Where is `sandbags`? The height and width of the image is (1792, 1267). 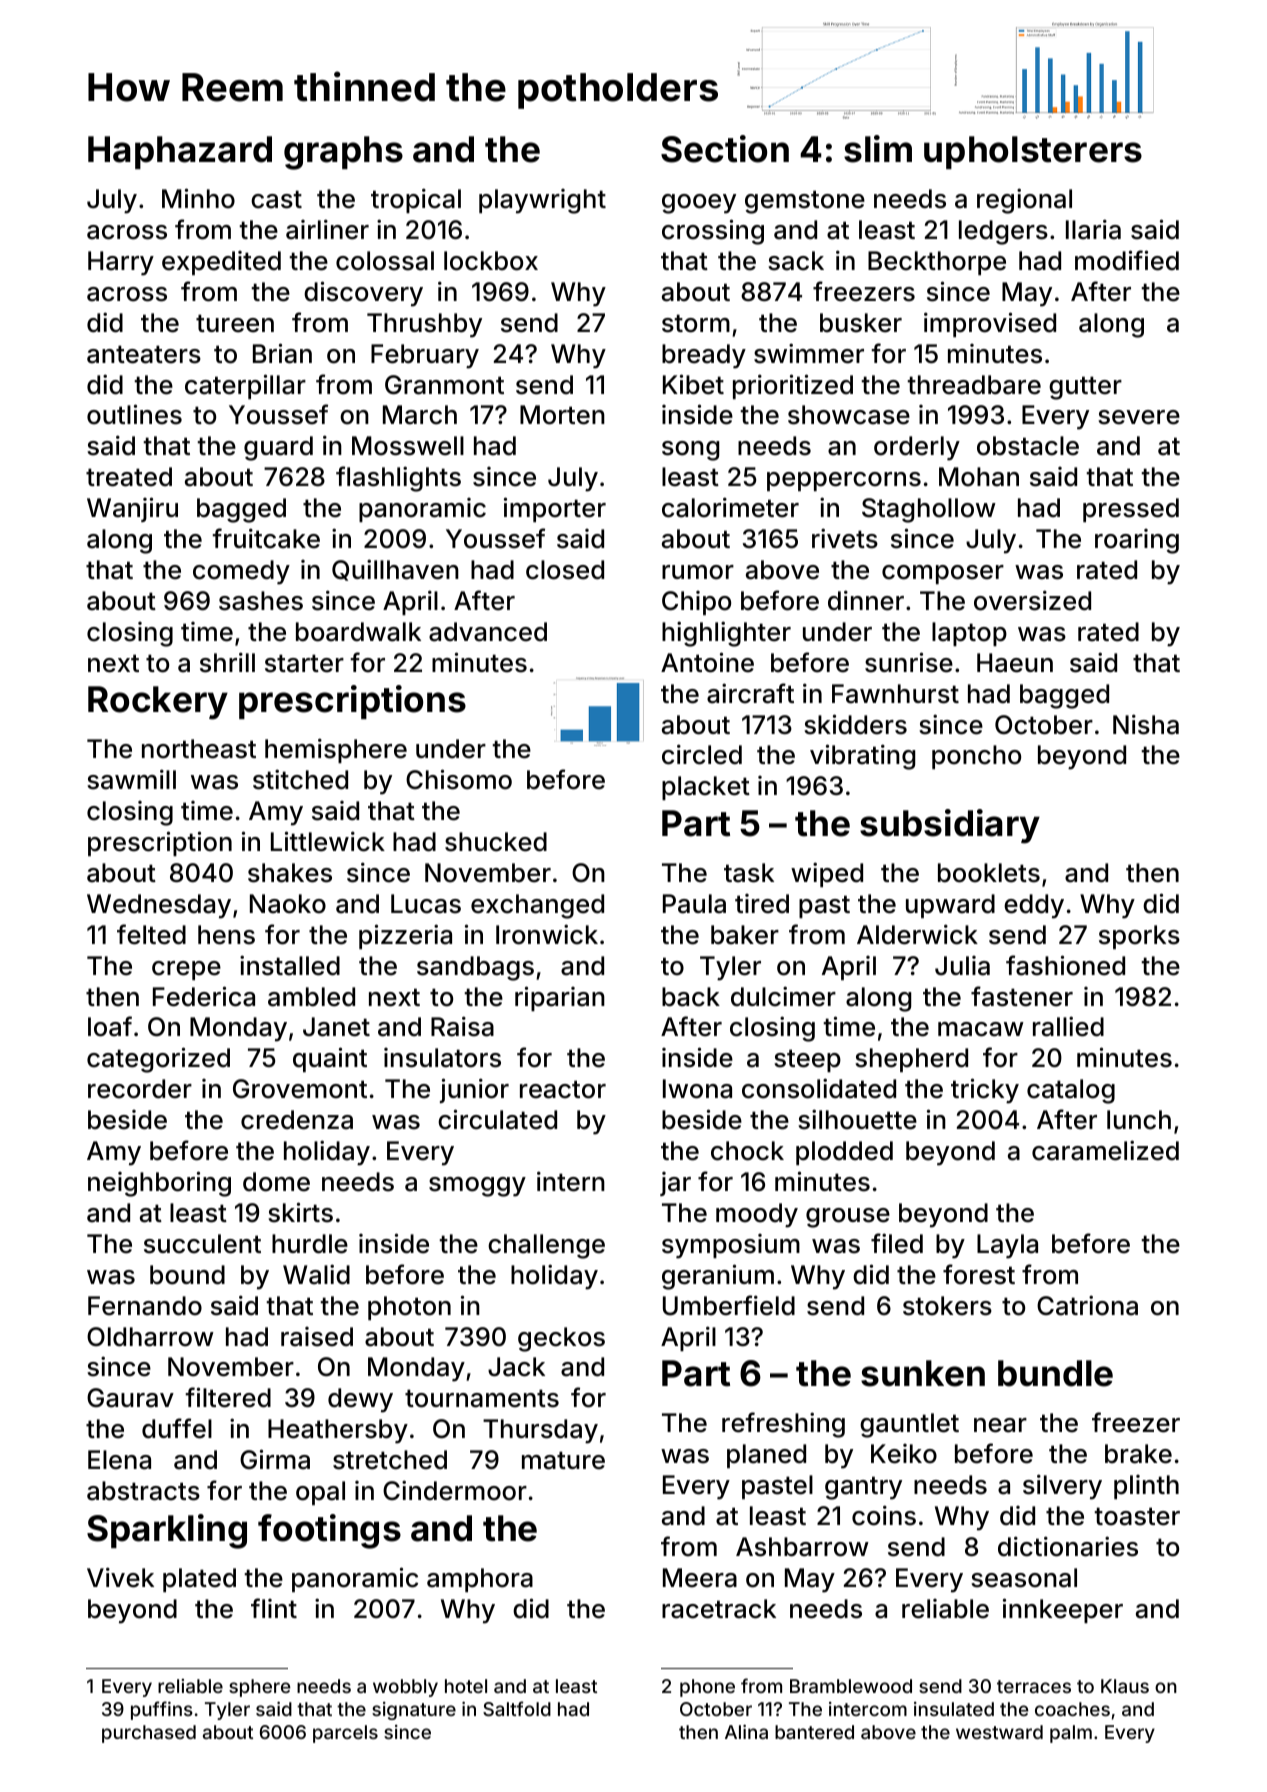
sandbags is located at coordinates (475, 968).
